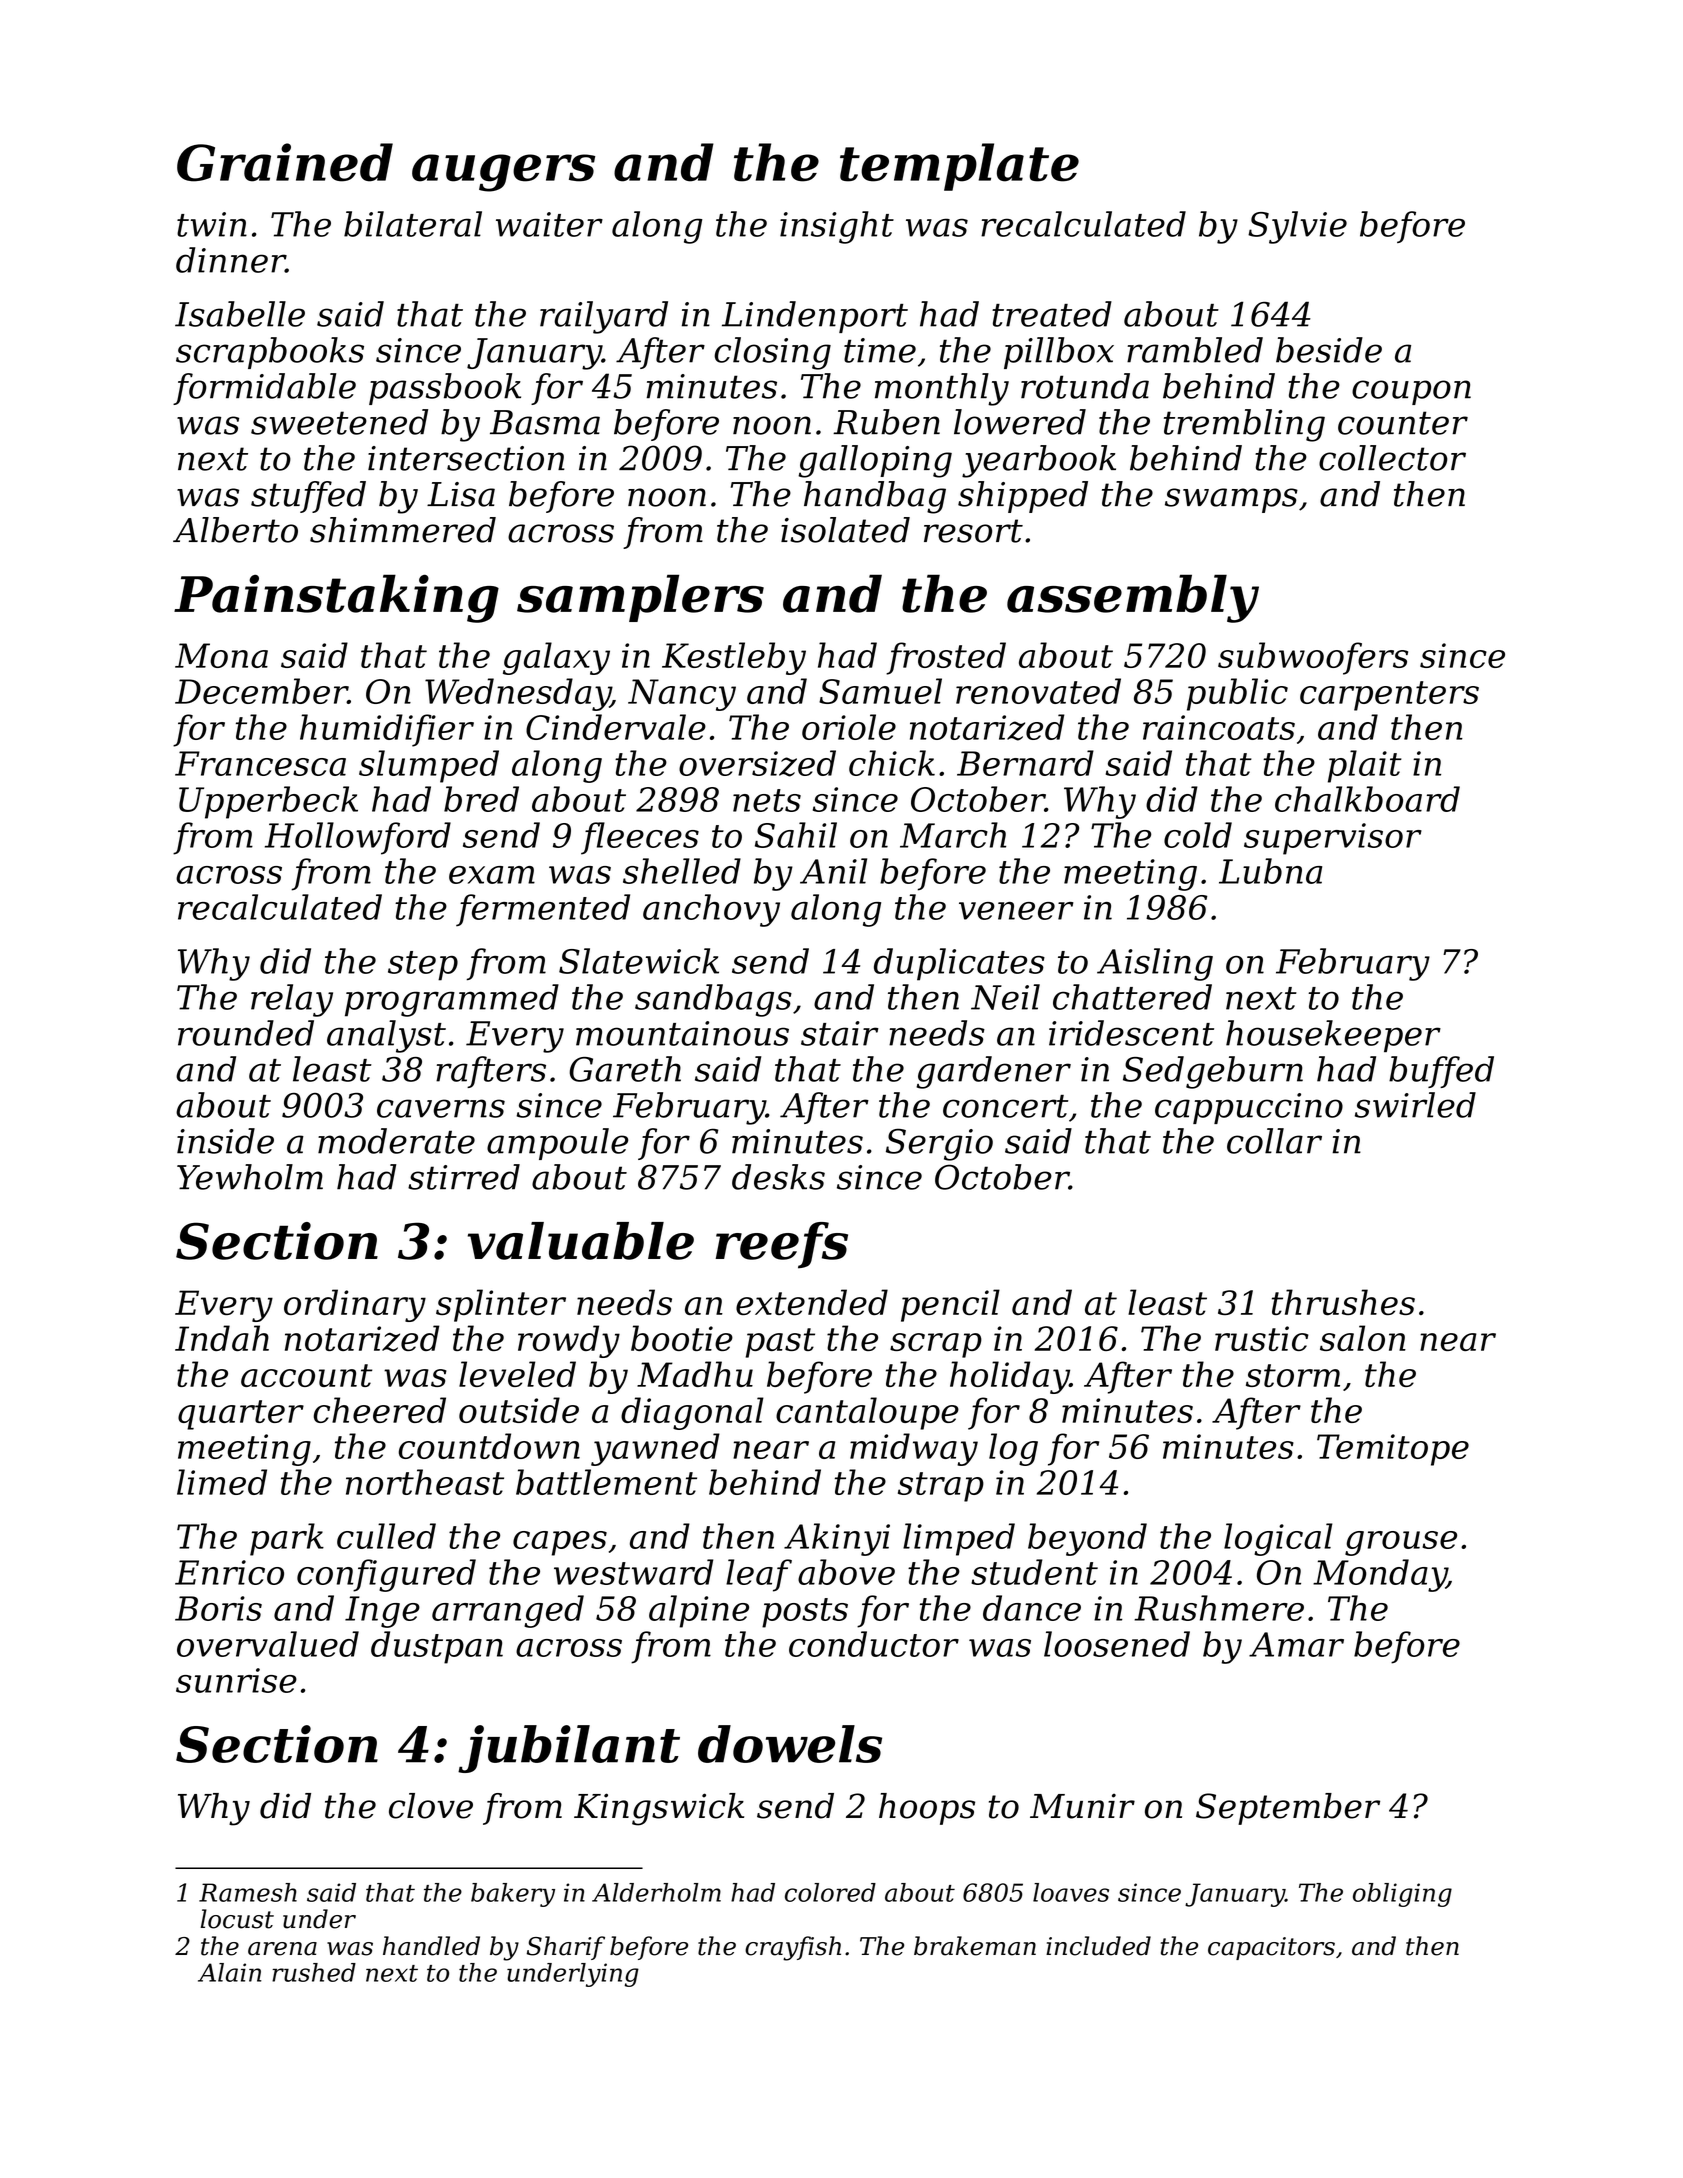  Describe the element at coordinates (1389, 696) in the document. I see `carpenters` at that location.
